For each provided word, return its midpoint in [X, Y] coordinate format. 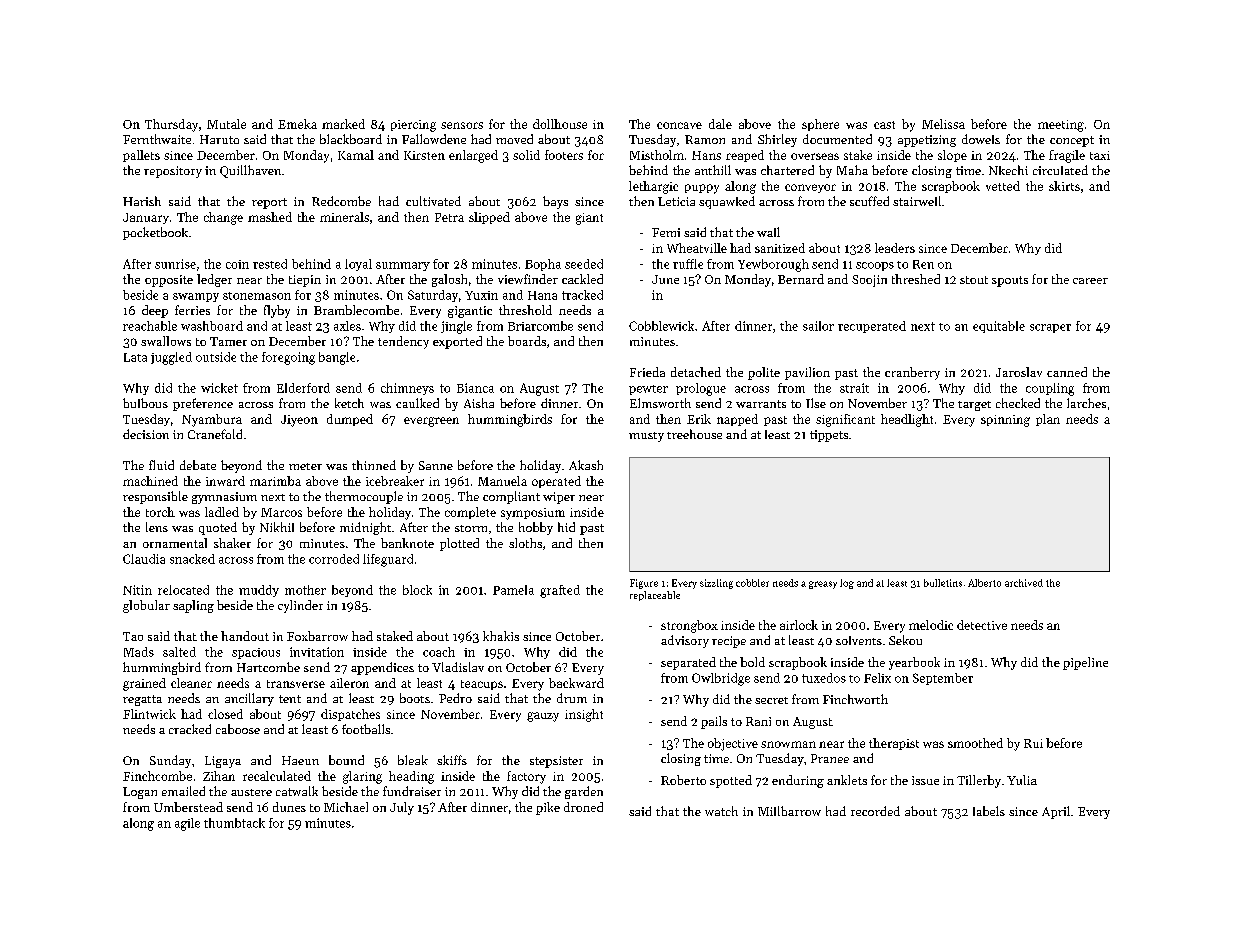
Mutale [226, 124]
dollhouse [560, 124]
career [1090, 281]
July [402, 808]
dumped [350, 420]
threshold [525, 310]
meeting [1061, 126]
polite [764, 373]
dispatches [350, 715]
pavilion [807, 373]
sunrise [175, 264]
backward [576, 683]
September [943, 679]
